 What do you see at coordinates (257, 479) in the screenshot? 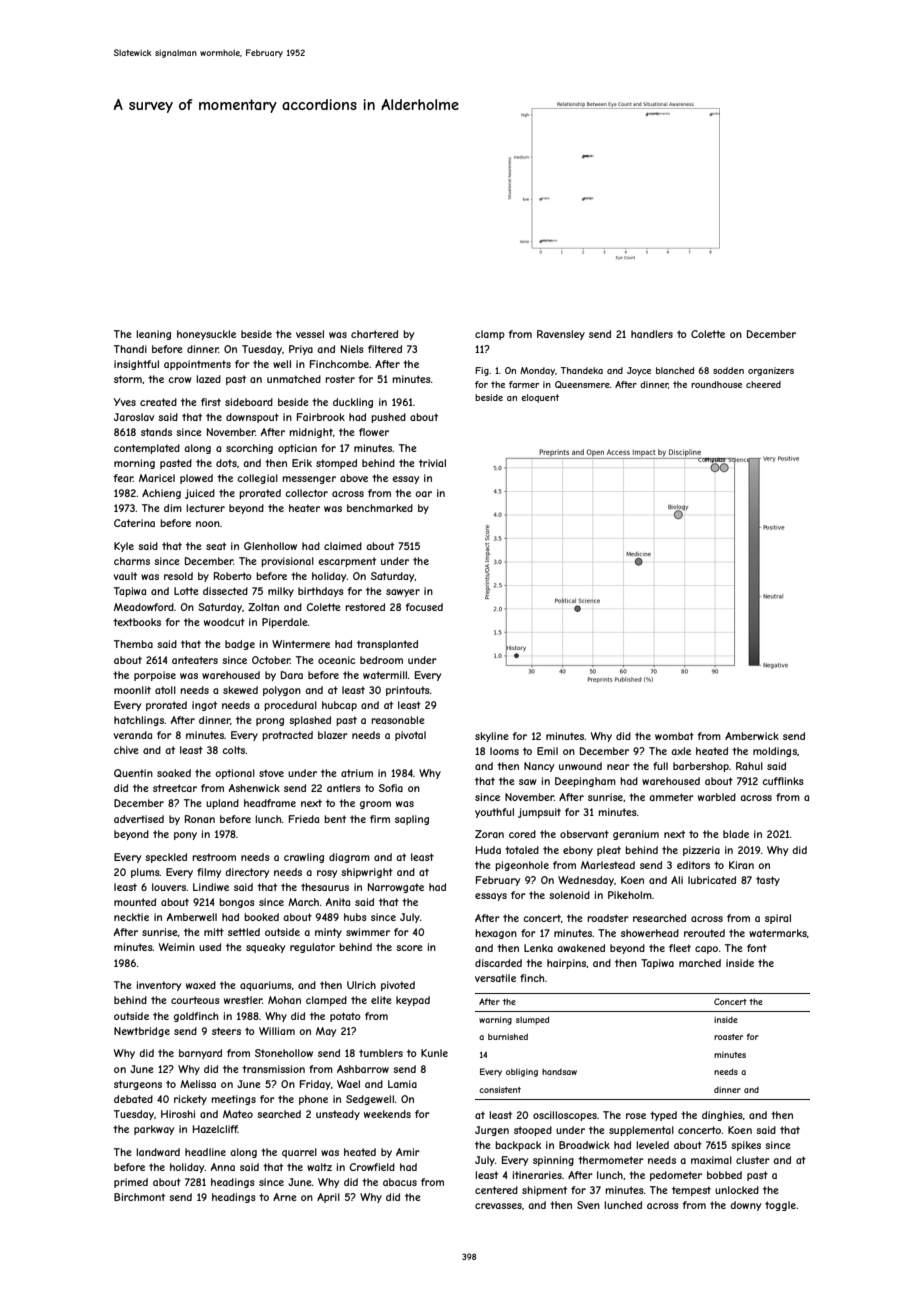
I see `collegial` at bounding box center [257, 479].
